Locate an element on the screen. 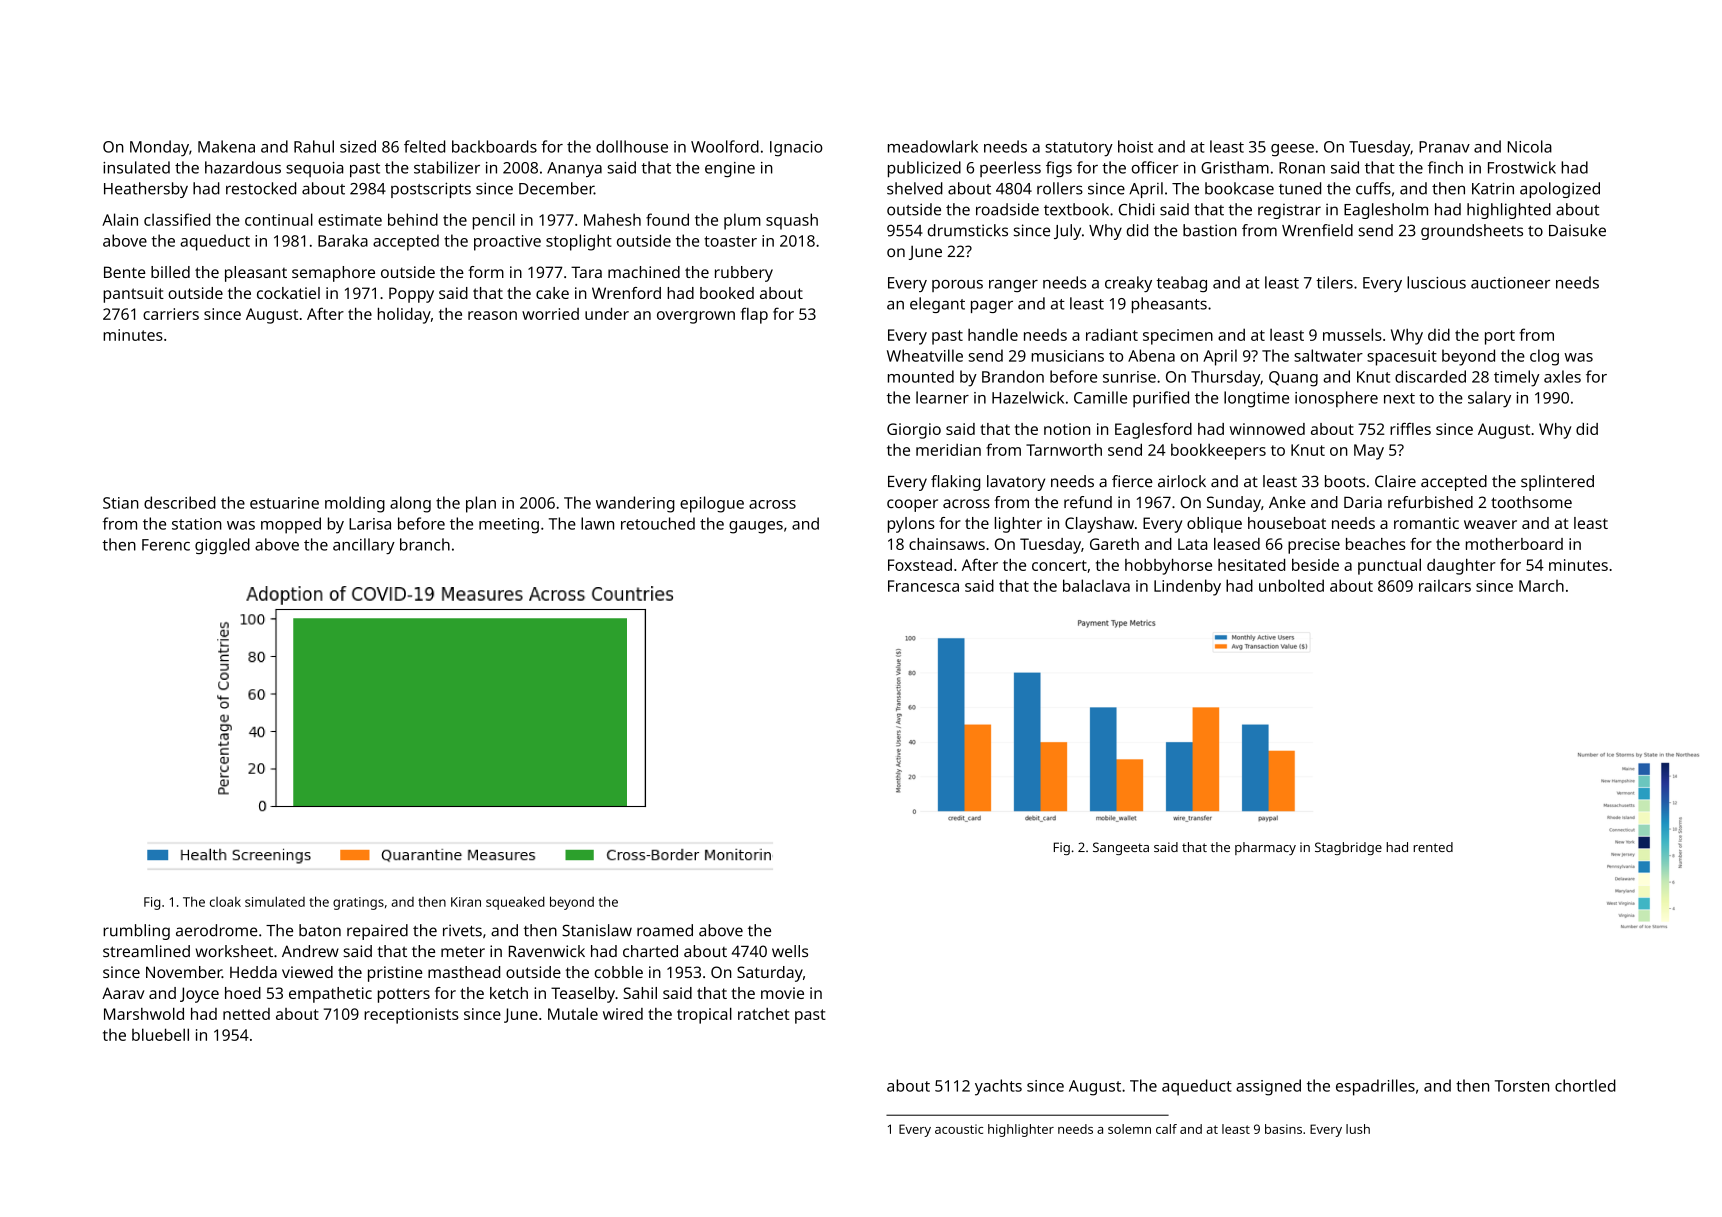 Image resolution: width=1722 pixels, height=1217 pixels. Ferenc is located at coordinates (166, 545).
